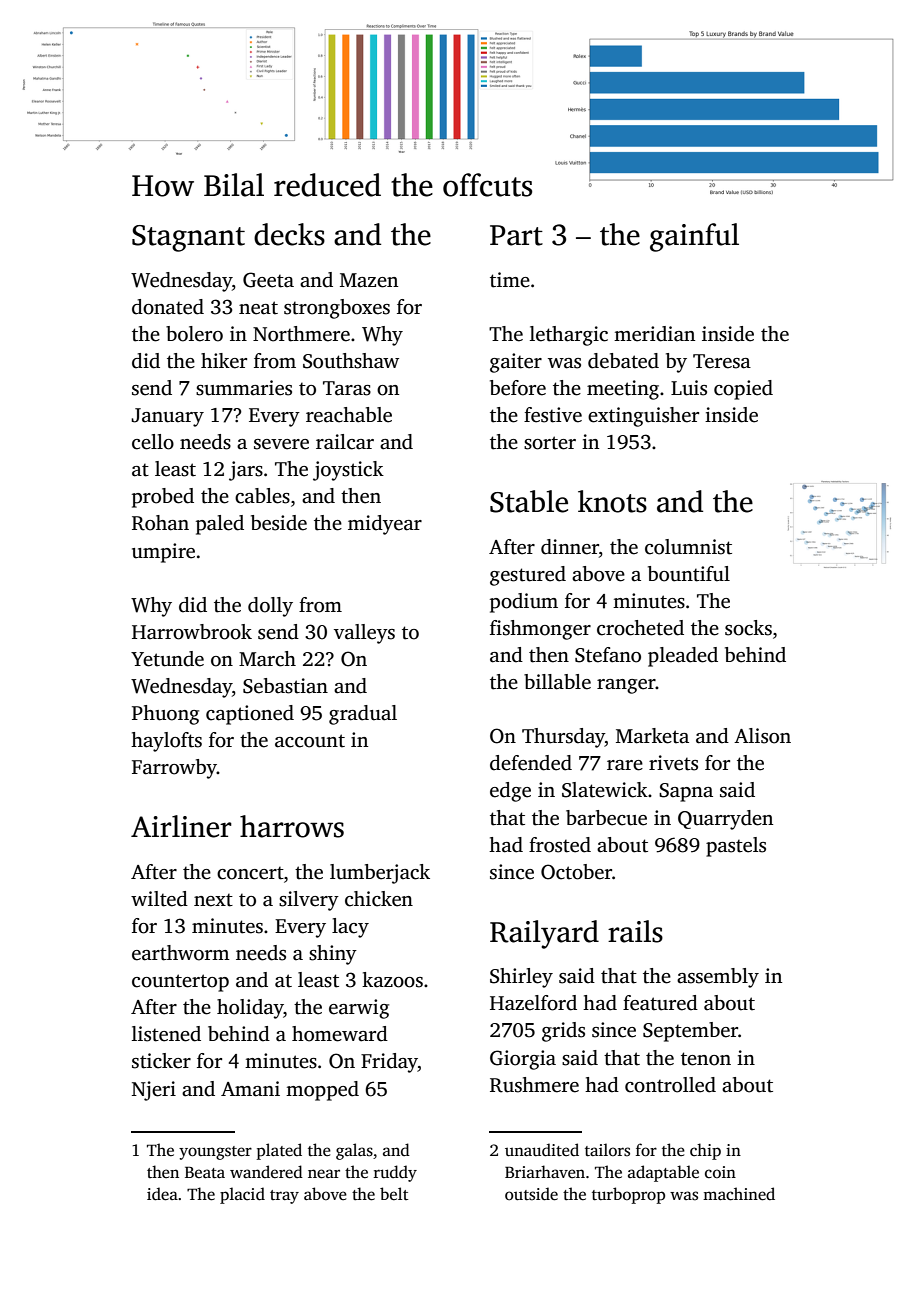 Image resolution: width=924 pixels, height=1311 pixels. Describe the element at coordinates (285, 686) in the image. I see `Sebastian` at that location.
